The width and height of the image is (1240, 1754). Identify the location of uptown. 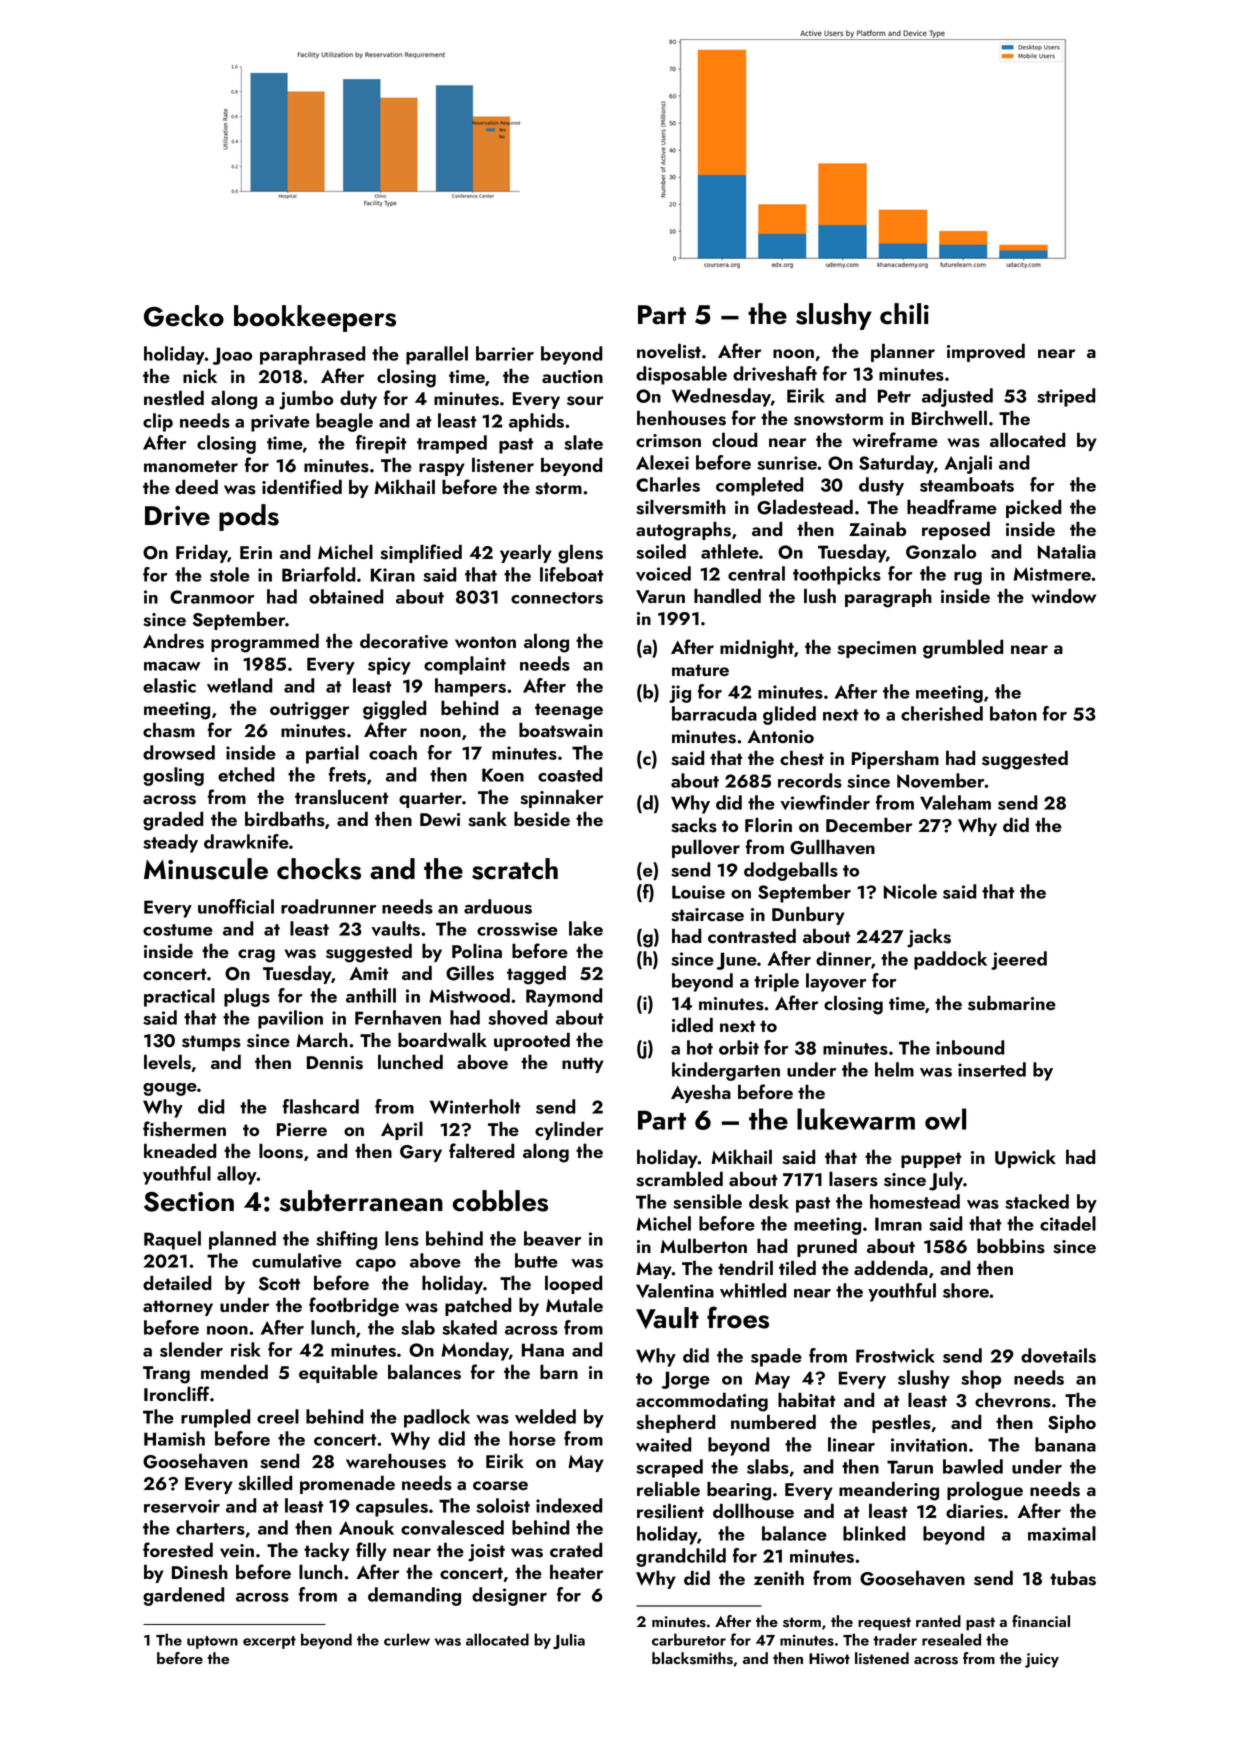
(212, 1642).
